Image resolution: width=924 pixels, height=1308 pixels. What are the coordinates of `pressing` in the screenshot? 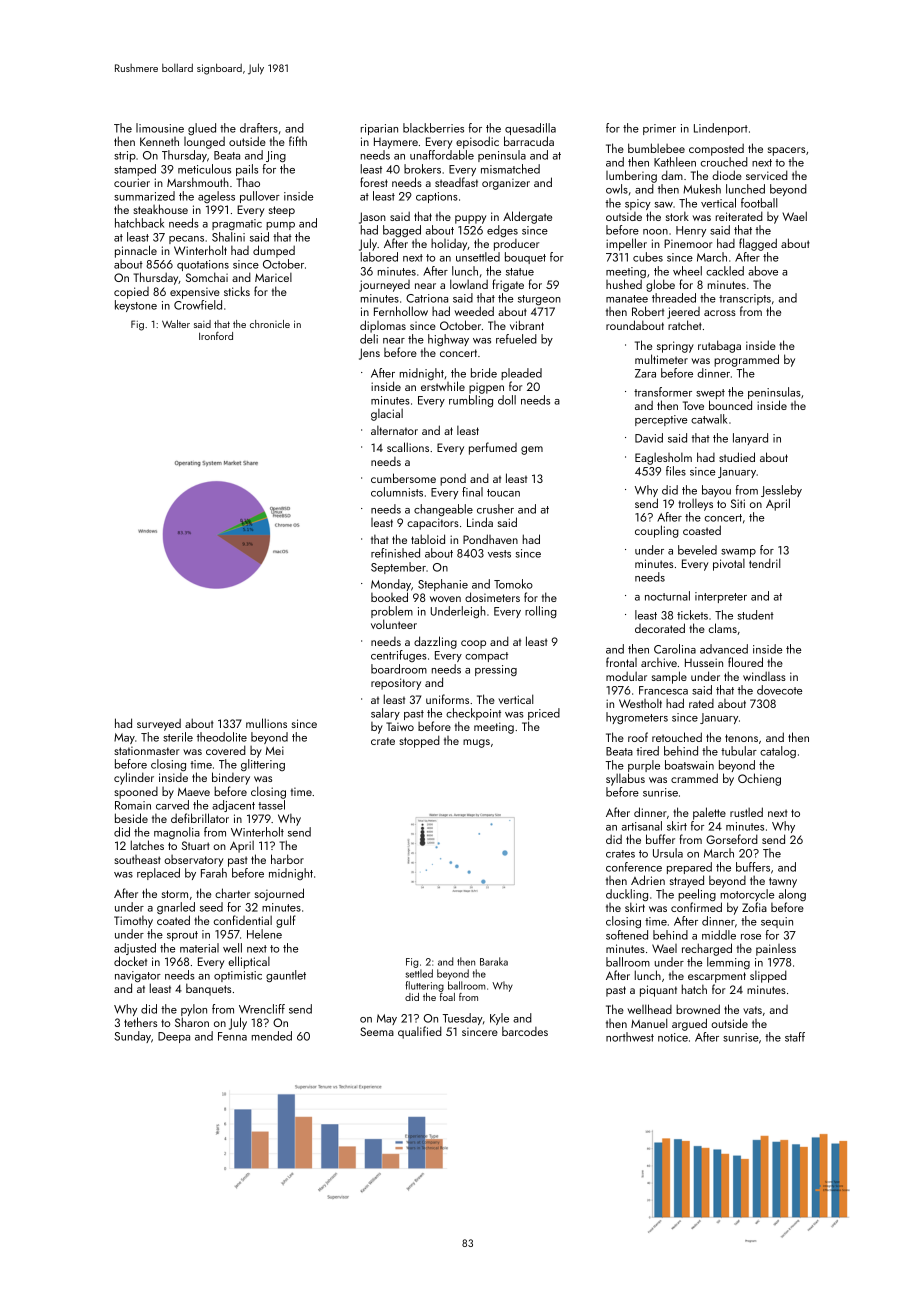 It's located at (496, 670).
